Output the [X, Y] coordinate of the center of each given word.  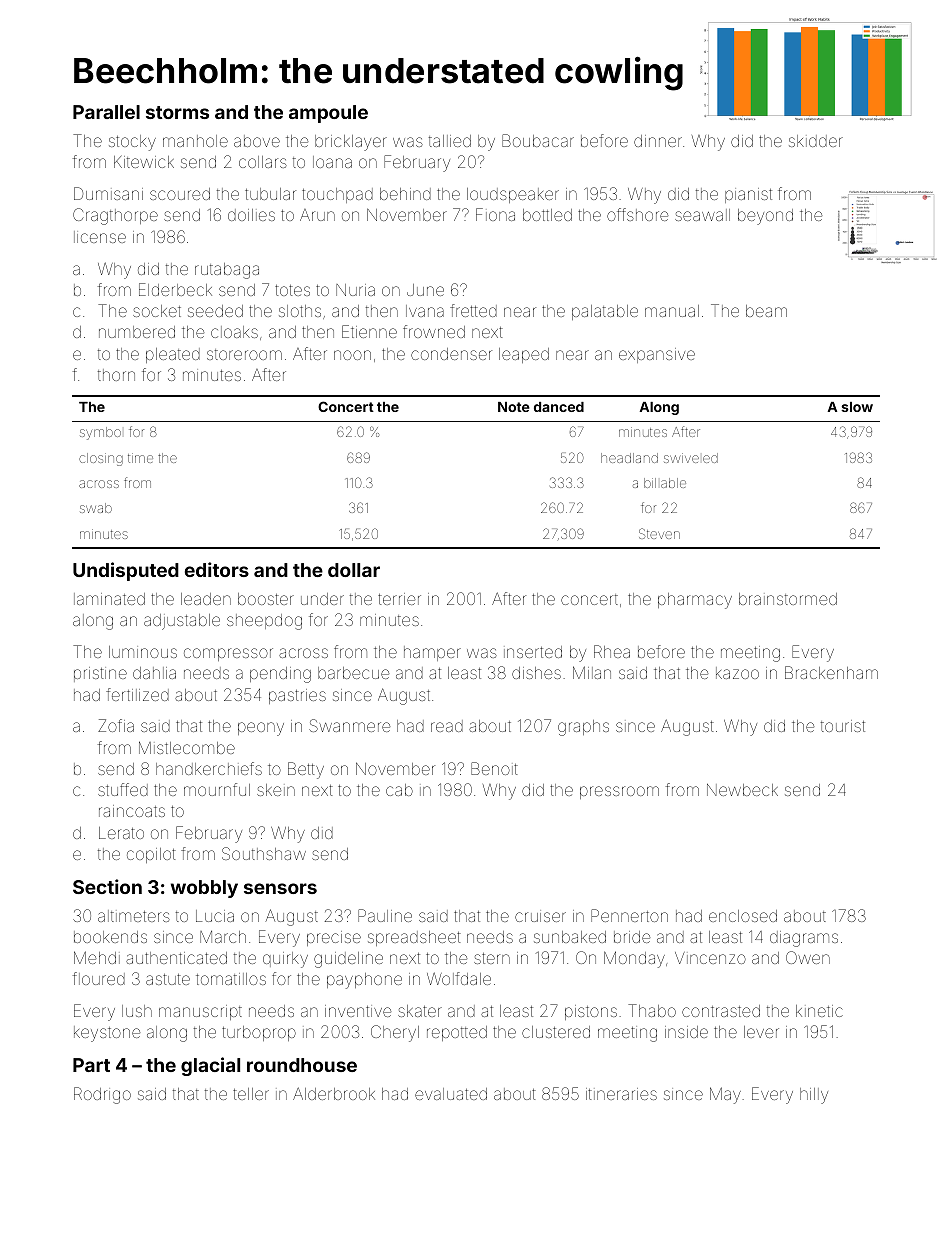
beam [766, 311]
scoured [180, 194]
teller [251, 1094]
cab [399, 790]
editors [217, 569]
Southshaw [264, 853]
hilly [814, 1096]
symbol [100, 433]
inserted [533, 652]
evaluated [451, 1094]
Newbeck [742, 790]
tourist [843, 726]
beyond [765, 217]
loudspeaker [513, 195]
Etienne [369, 331]
